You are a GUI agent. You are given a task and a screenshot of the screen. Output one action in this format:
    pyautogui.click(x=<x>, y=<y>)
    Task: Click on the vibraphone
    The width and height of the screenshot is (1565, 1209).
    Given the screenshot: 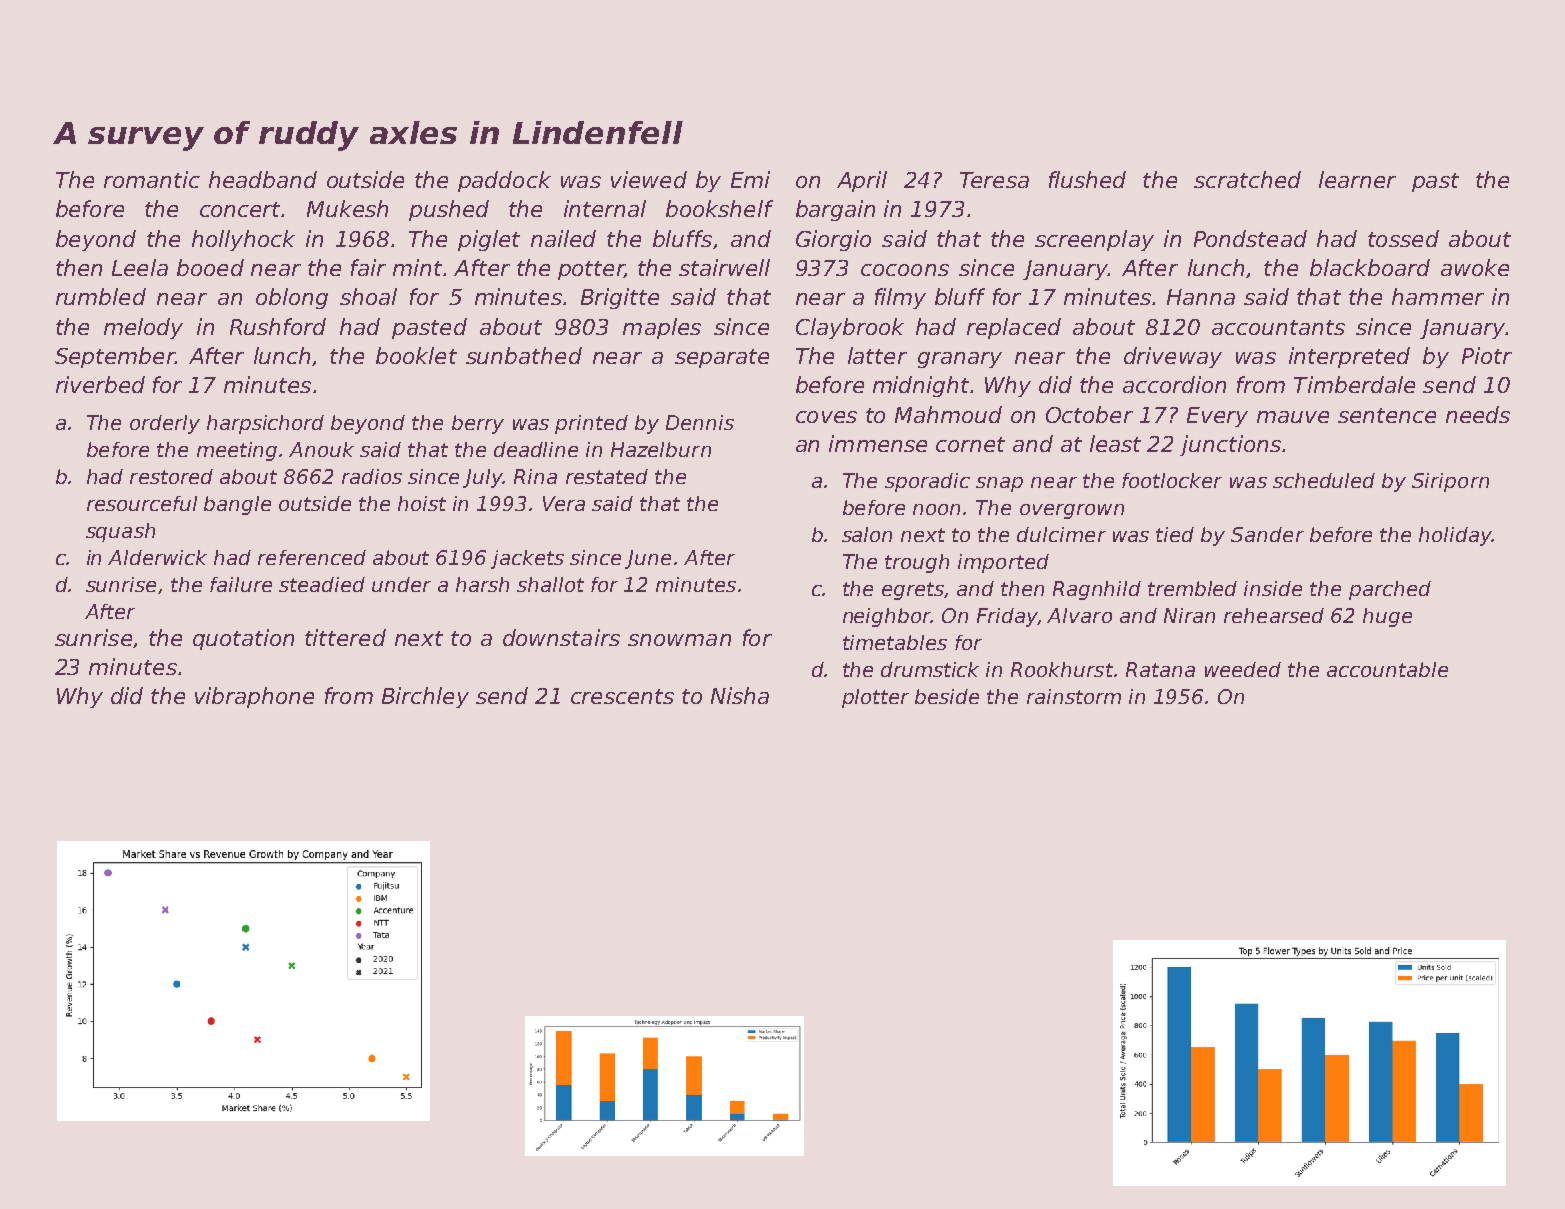 What is the action you would take?
    pyautogui.click(x=254, y=697)
